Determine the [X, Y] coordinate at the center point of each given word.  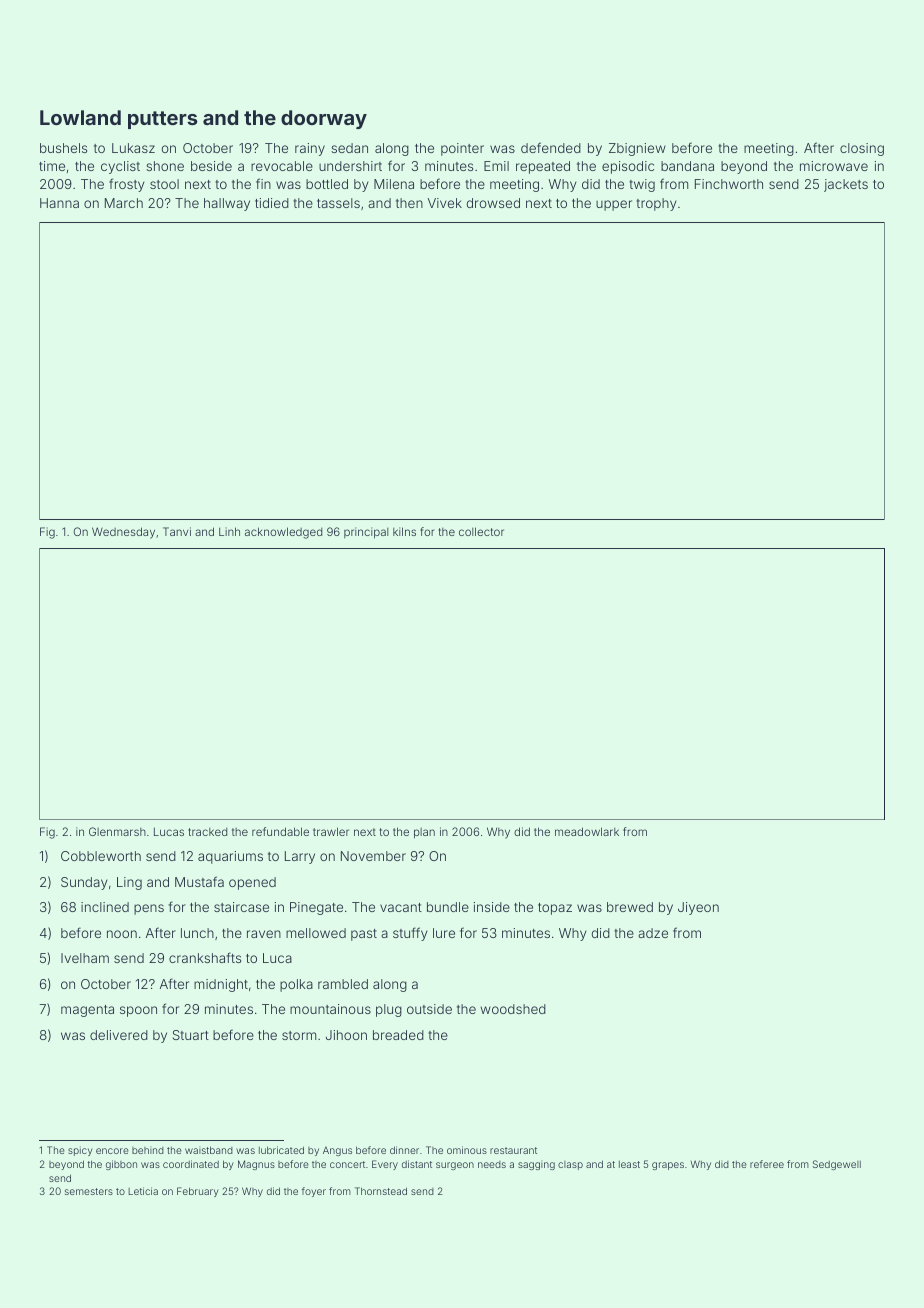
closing [862, 149]
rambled [343, 984]
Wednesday [123, 533]
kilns [404, 531]
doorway [324, 119]
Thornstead [381, 1191]
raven [264, 934]
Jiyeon [698, 908]
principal [366, 533]
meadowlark [587, 831]
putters [162, 120]
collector [481, 531]
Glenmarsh [117, 831]
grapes [668, 1166]
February [198, 1192]
